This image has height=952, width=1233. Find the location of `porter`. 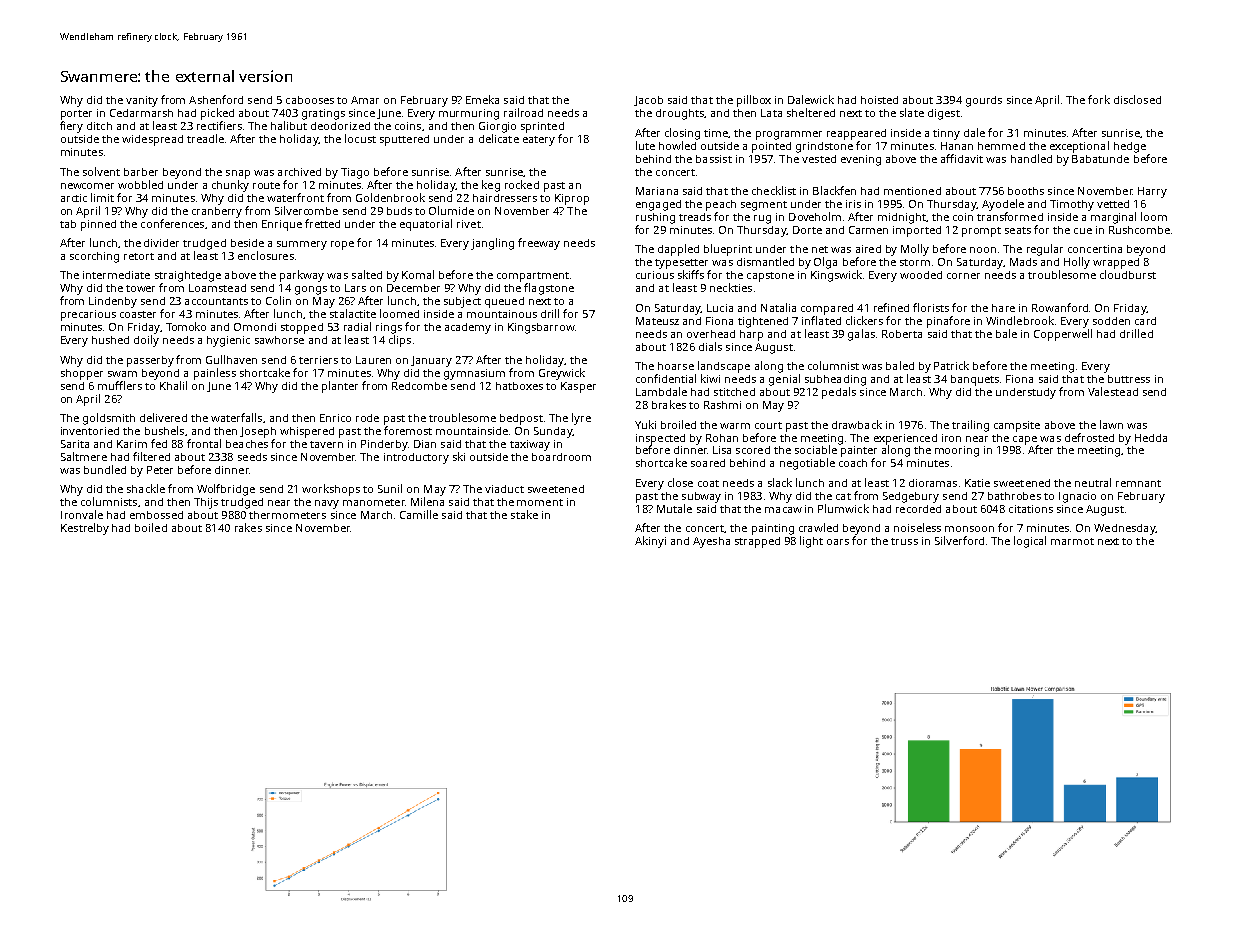

porter is located at coordinates (76, 115).
